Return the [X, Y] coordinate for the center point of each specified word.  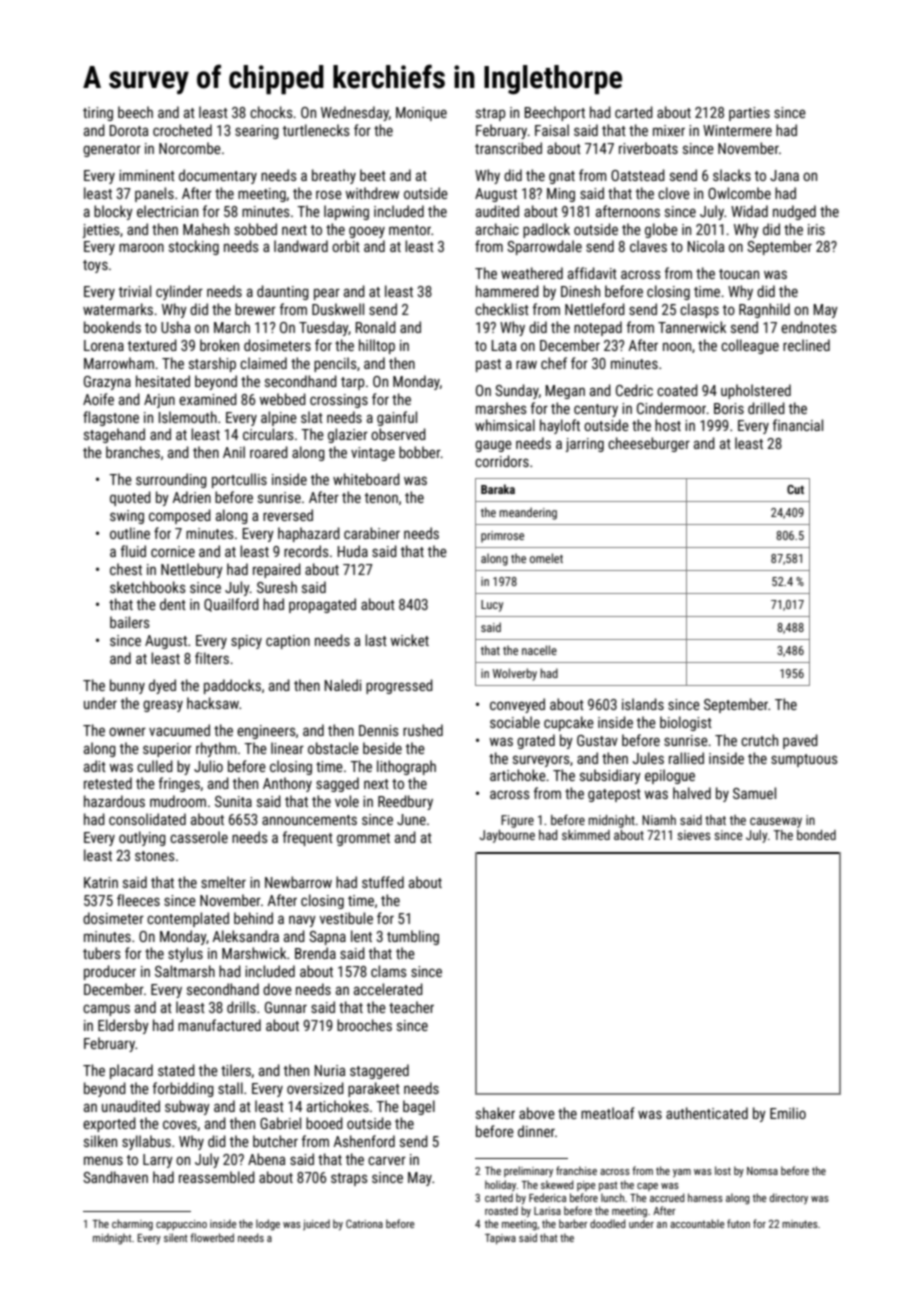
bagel [419, 1107]
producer [110, 972]
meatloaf [607, 1113]
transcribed [508, 148]
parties [749, 114]
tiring [98, 114]
